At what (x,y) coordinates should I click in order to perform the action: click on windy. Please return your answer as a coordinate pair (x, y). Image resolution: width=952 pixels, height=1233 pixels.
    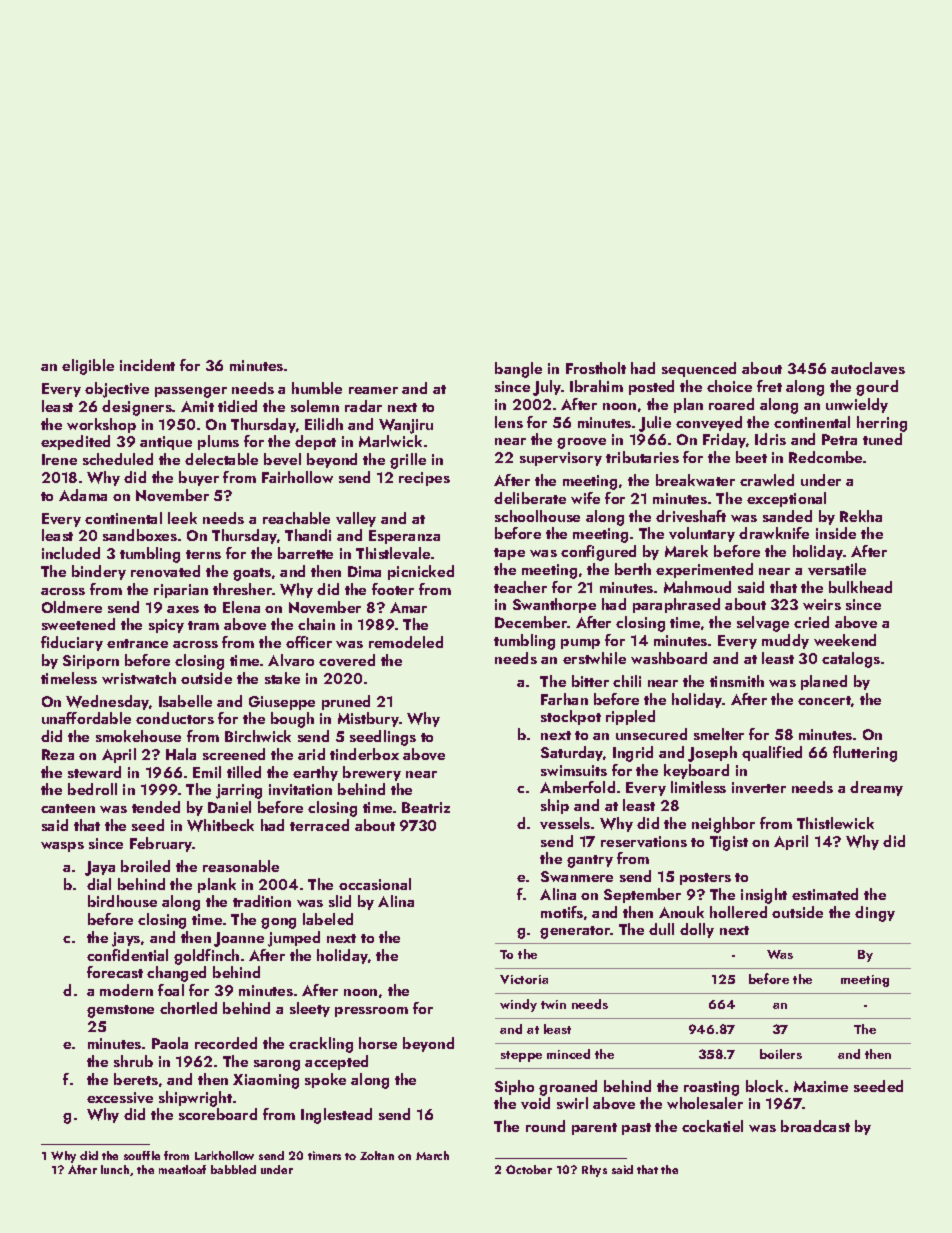
    Looking at the image, I should click on (518, 1005).
